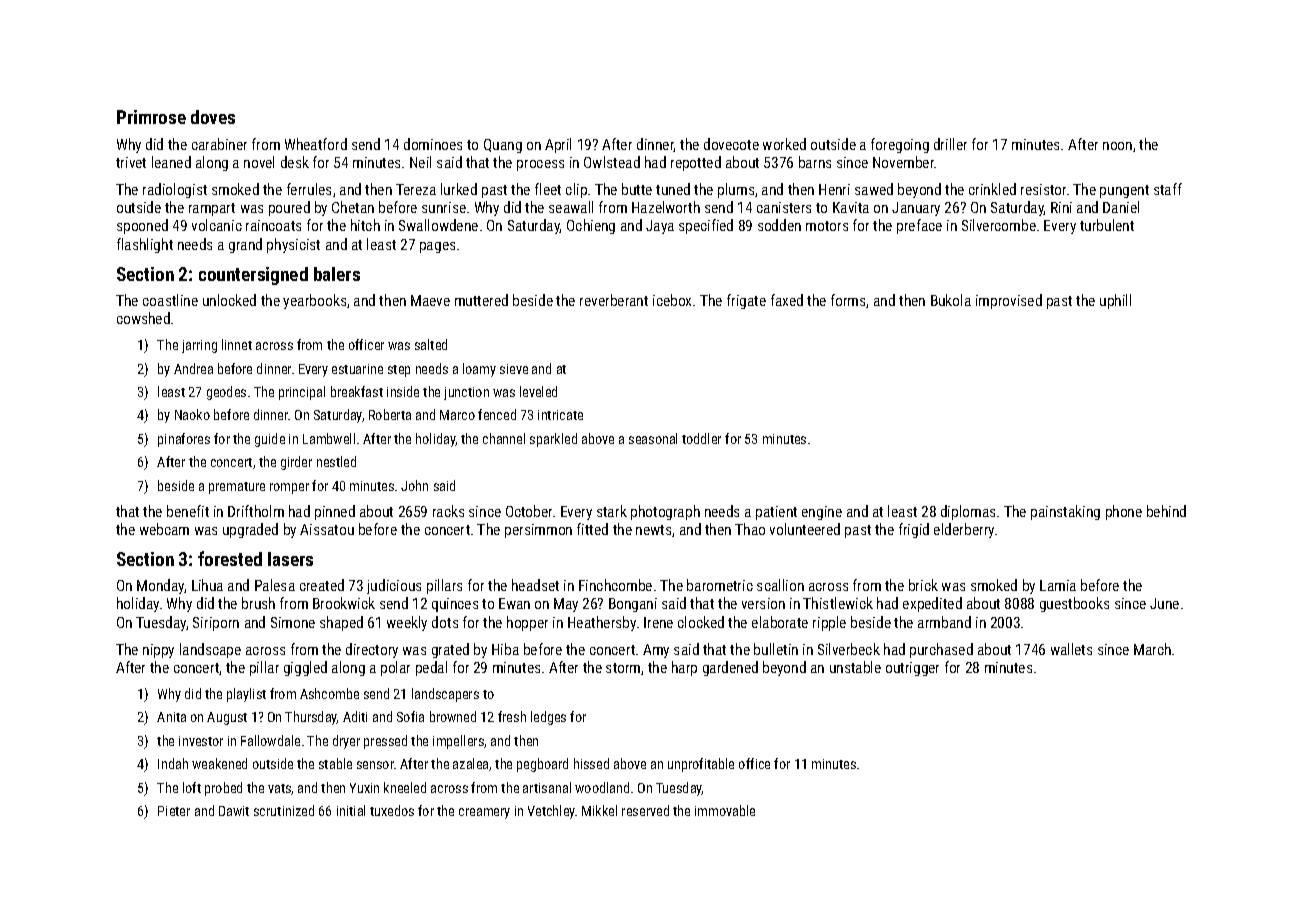  I want to click on doves, so click(213, 117).
